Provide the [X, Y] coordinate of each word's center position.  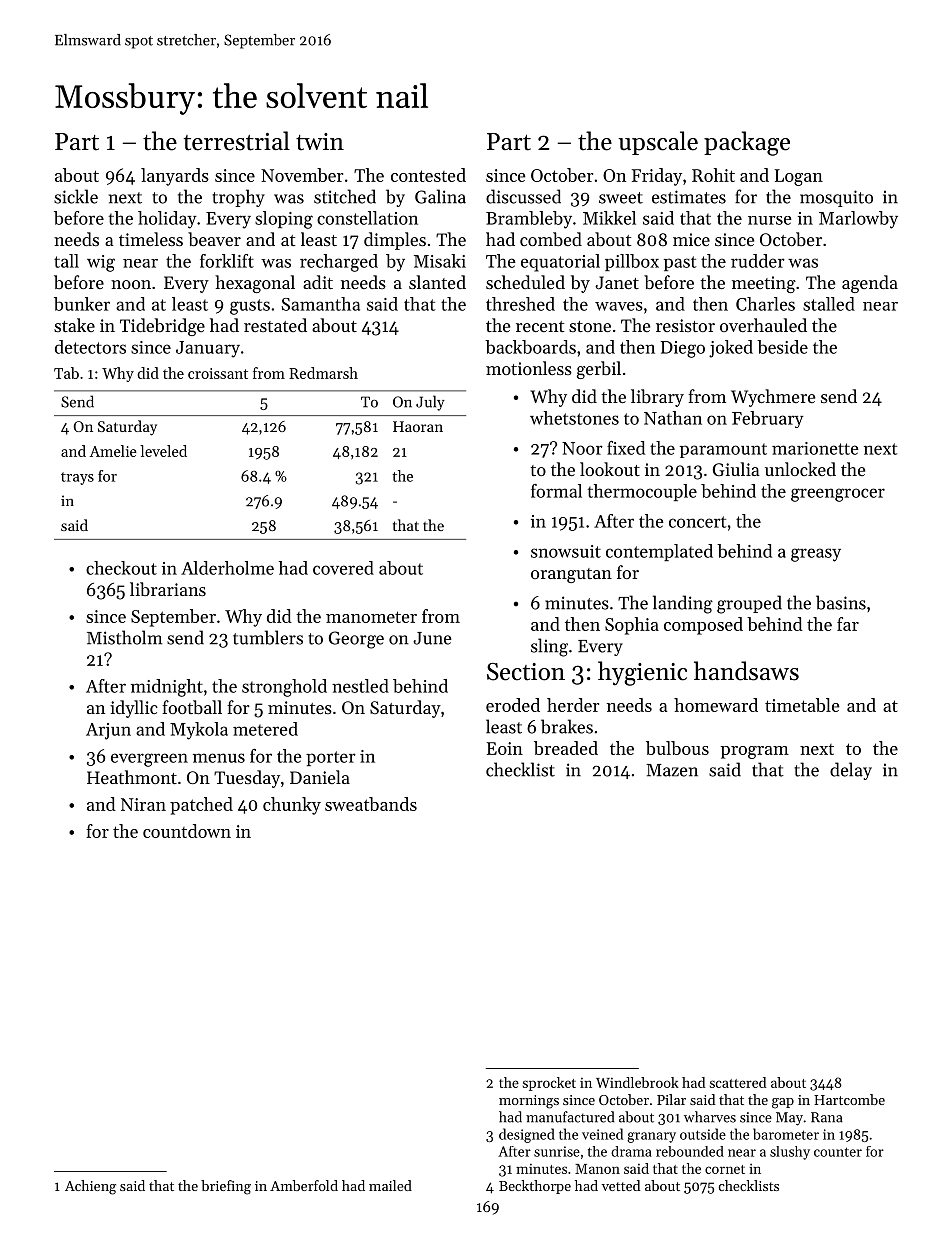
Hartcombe [849, 1099]
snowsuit [566, 551]
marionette [815, 448]
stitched [345, 196]
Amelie [113, 451]
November [302, 175]
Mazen [672, 770]
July [430, 403]
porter [331, 758]
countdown [187, 831]
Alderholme [227, 568]
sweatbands [371, 804]
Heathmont [132, 777]
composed [703, 626]
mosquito [836, 198]
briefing [226, 1187]
